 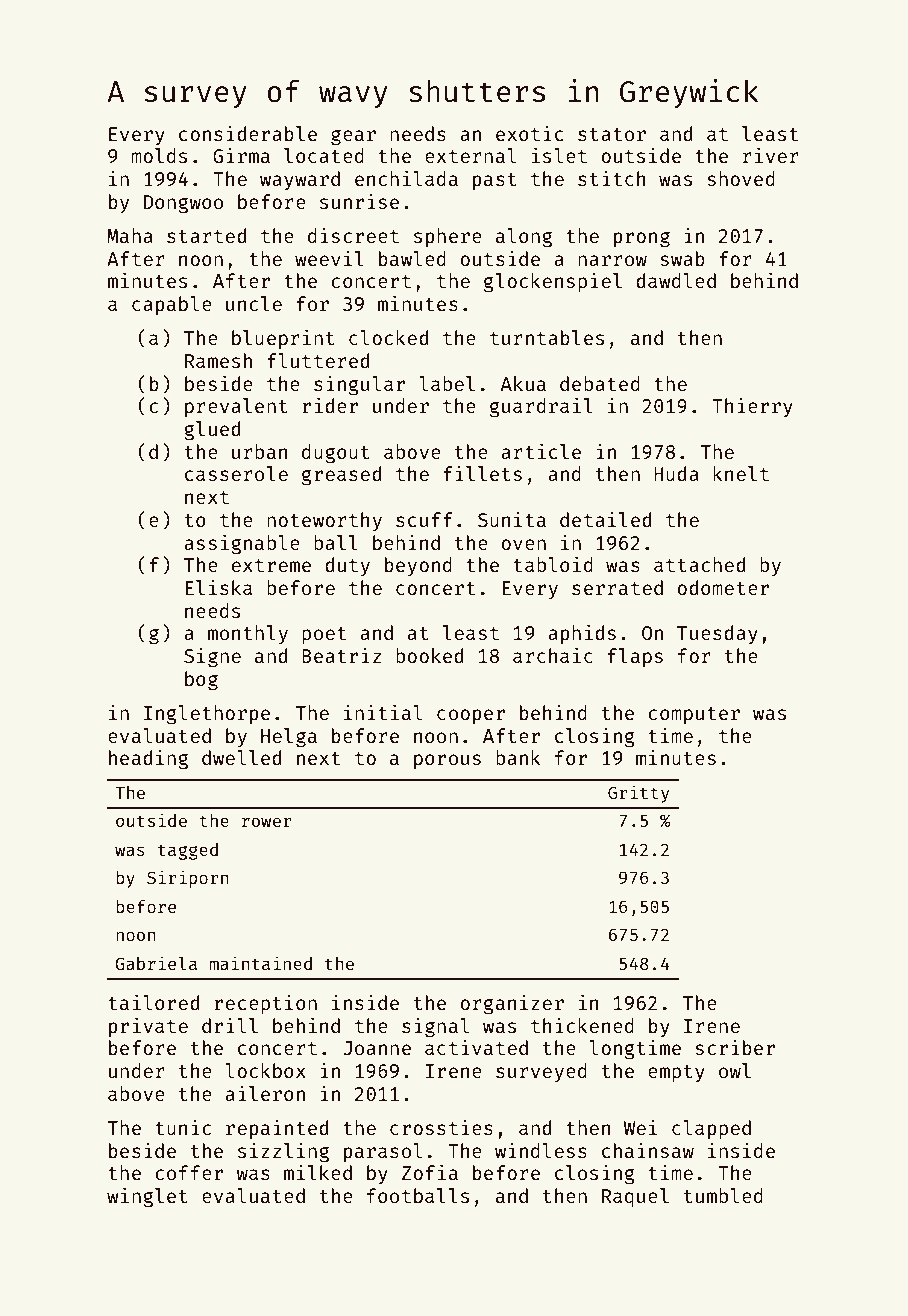 I want to click on tunic, so click(x=183, y=1127).
